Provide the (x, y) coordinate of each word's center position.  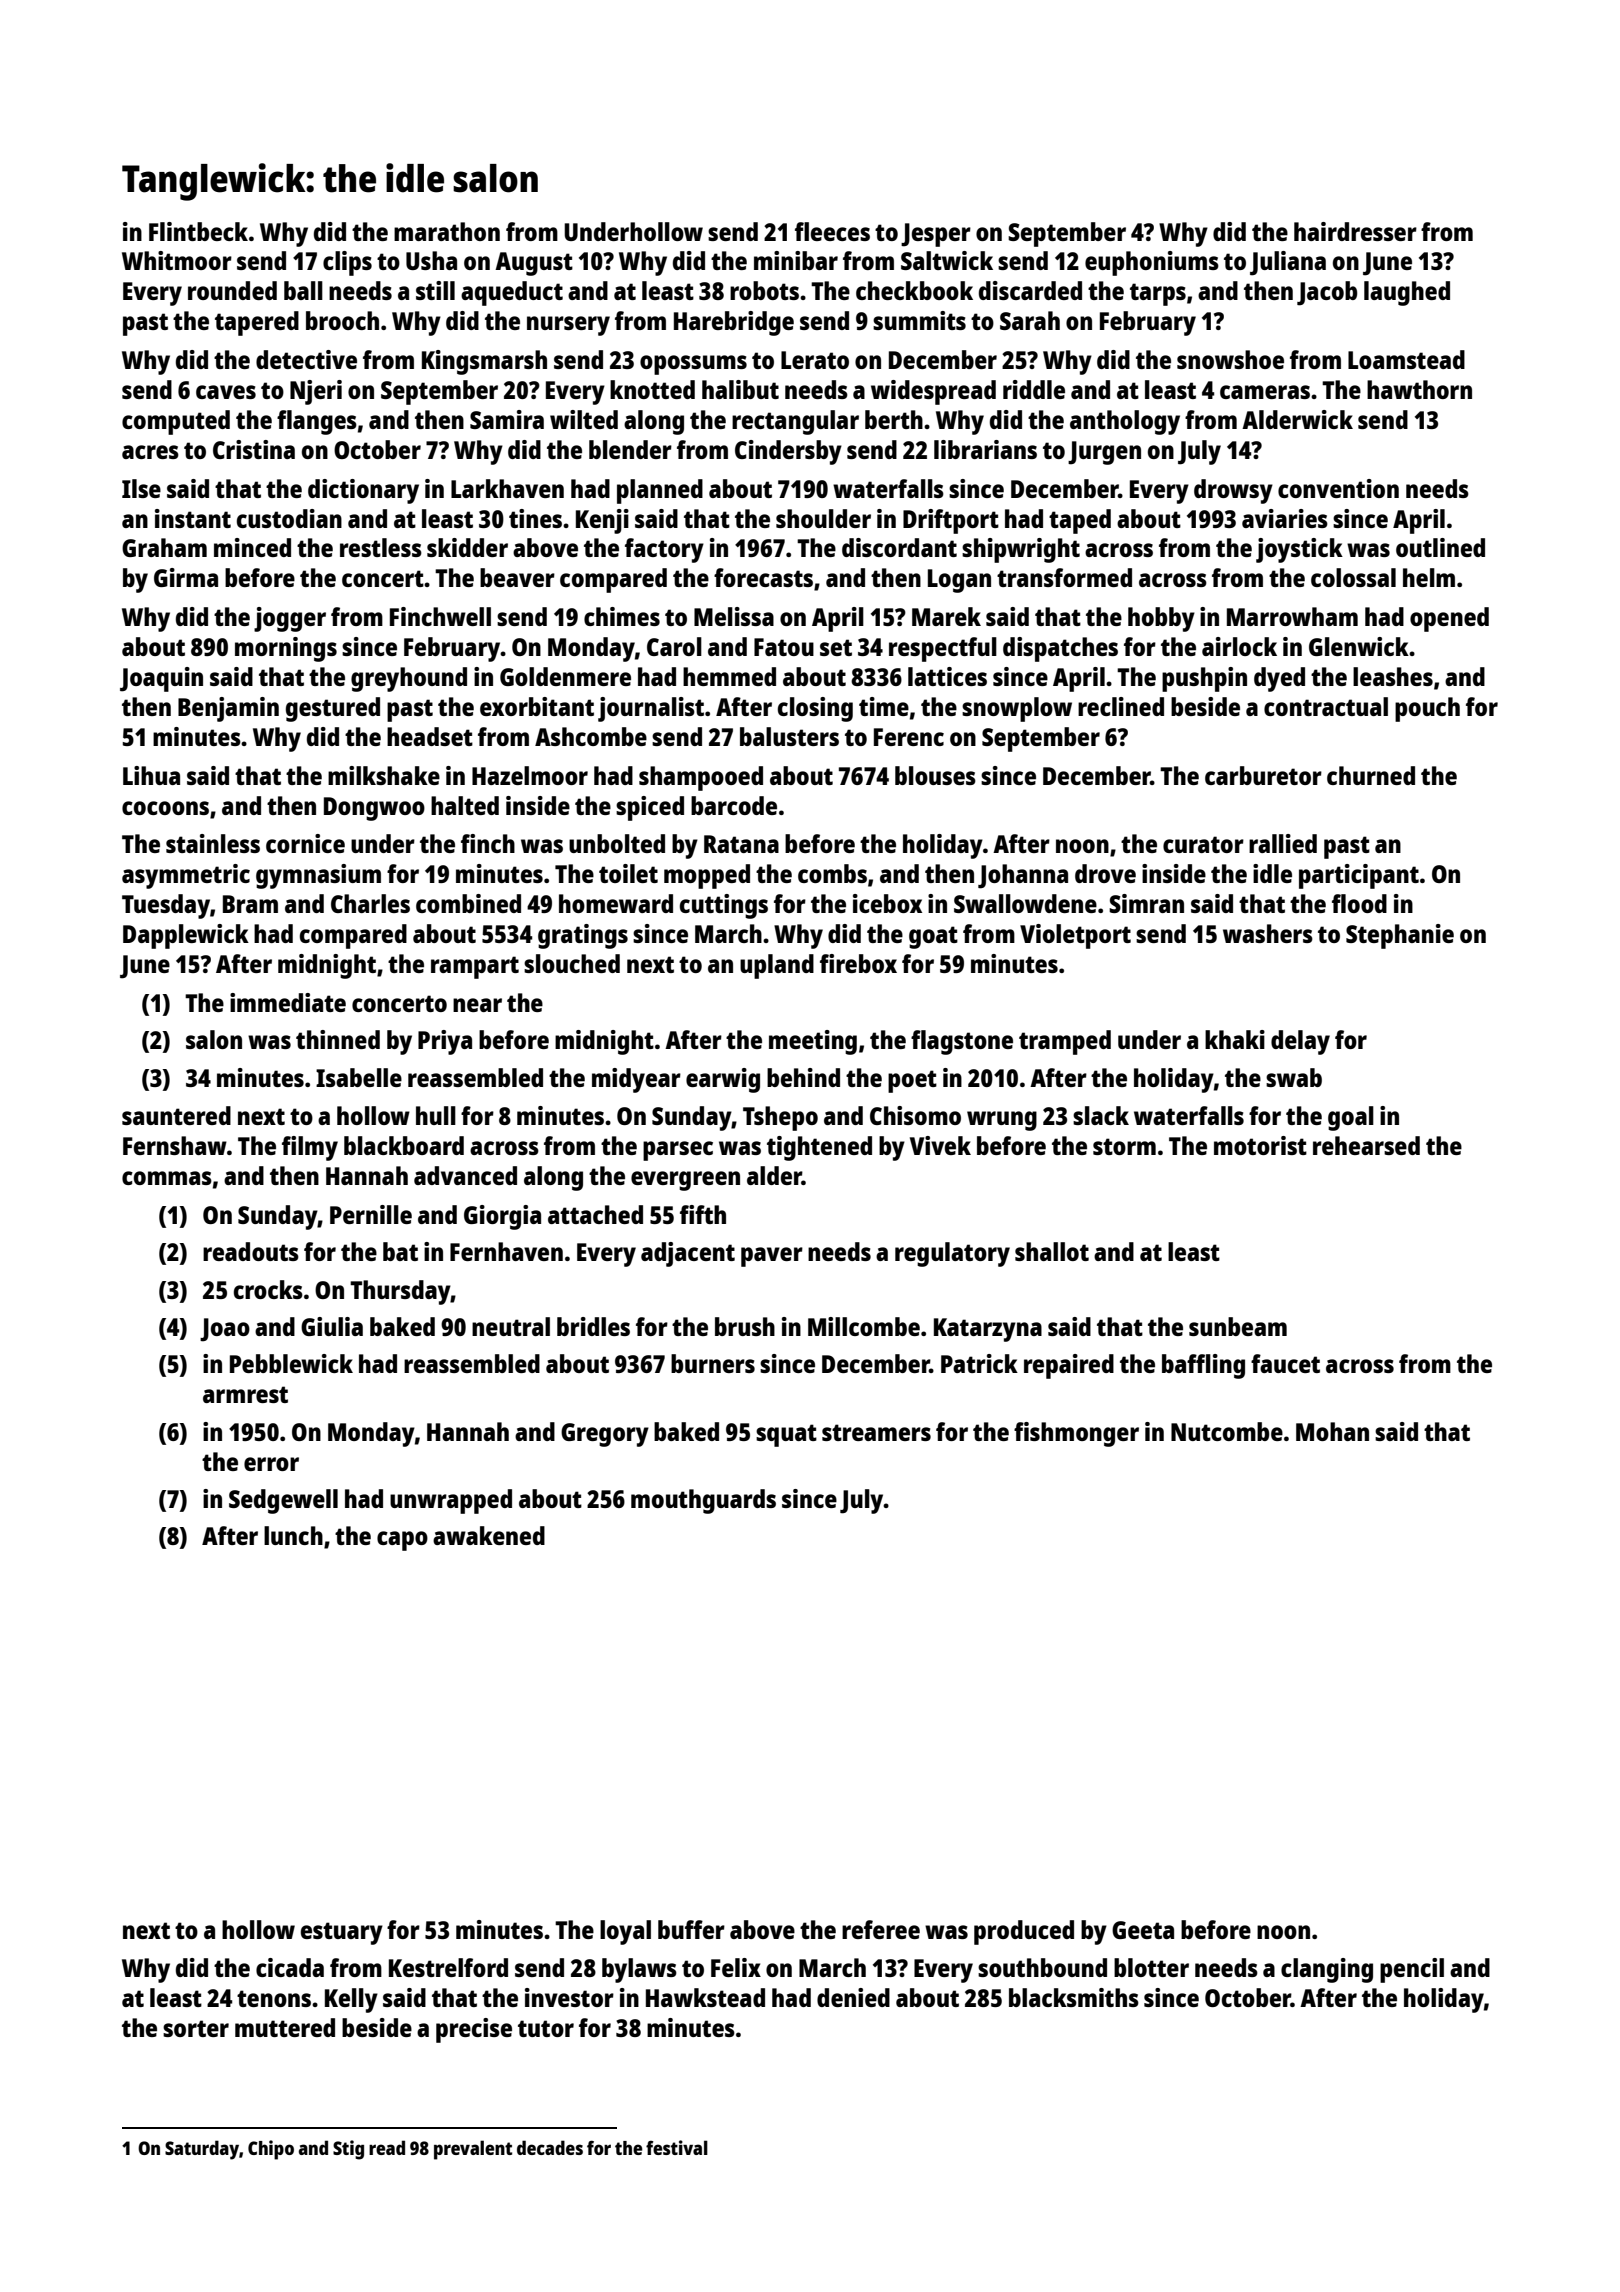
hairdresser (1355, 231)
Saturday (202, 2150)
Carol (674, 646)
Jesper (936, 235)
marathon (447, 231)
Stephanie (1400, 936)
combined (468, 903)
